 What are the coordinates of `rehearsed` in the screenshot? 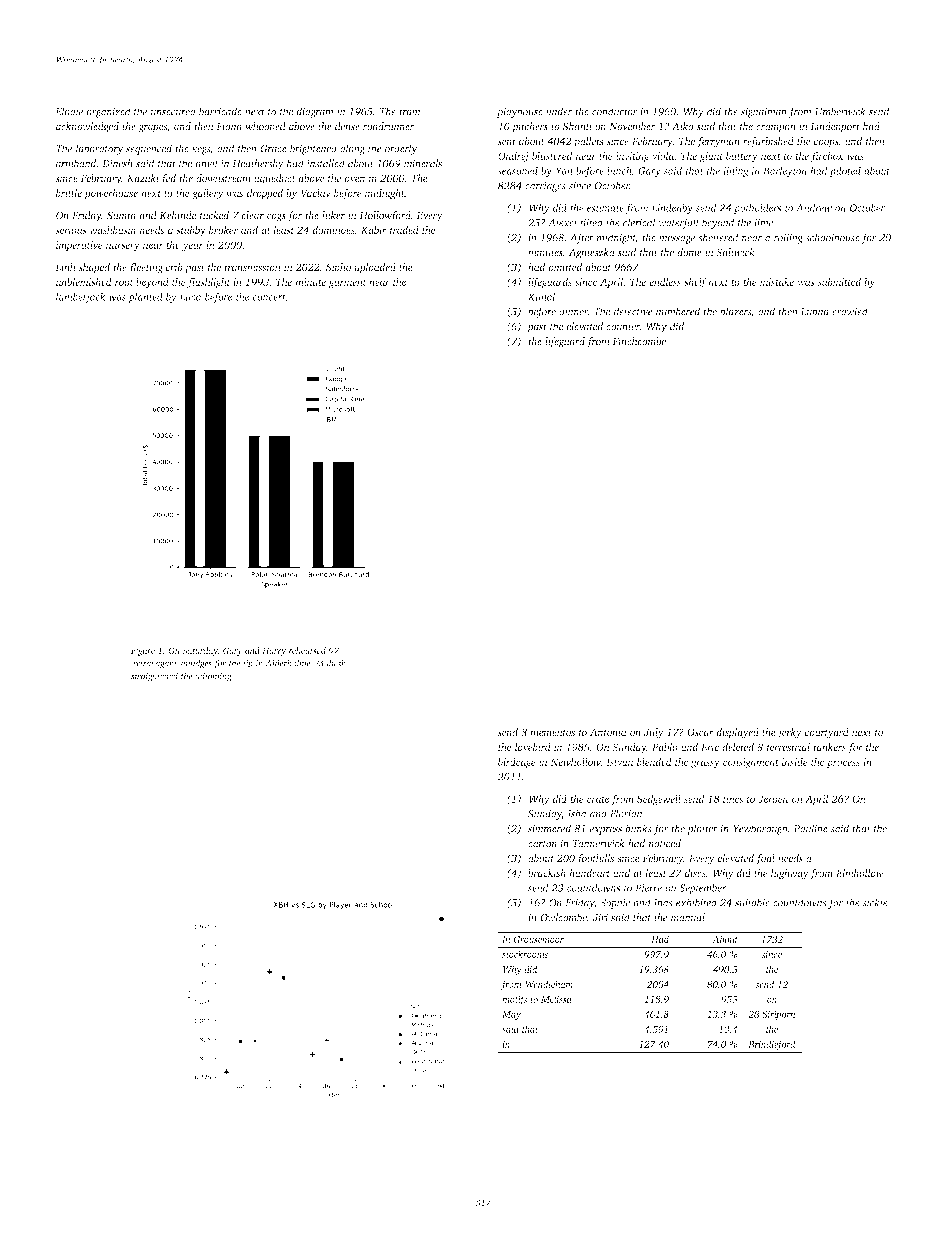 It's located at (307, 650).
